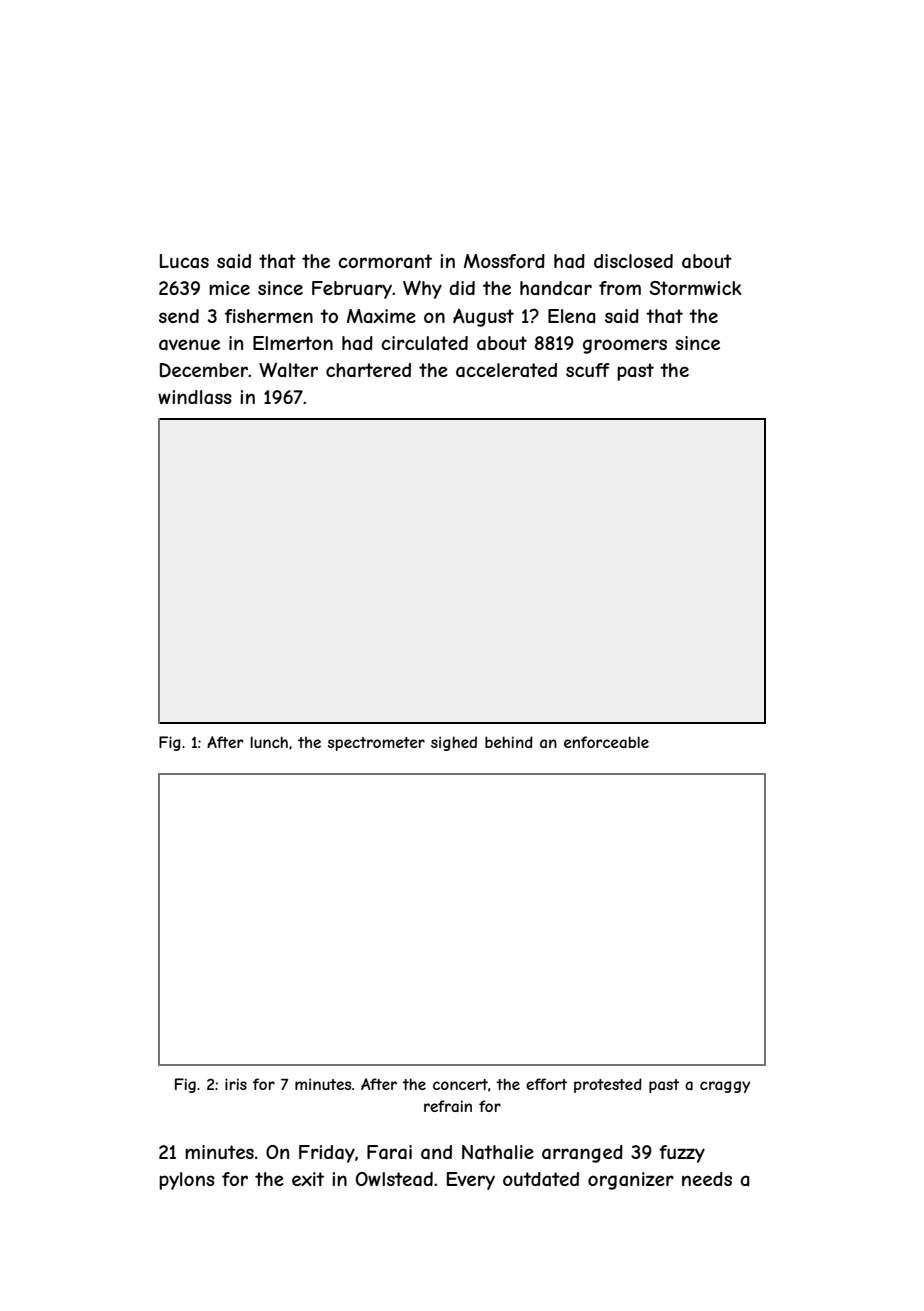  Describe the element at coordinates (269, 742) in the document. I see `lunch` at that location.
